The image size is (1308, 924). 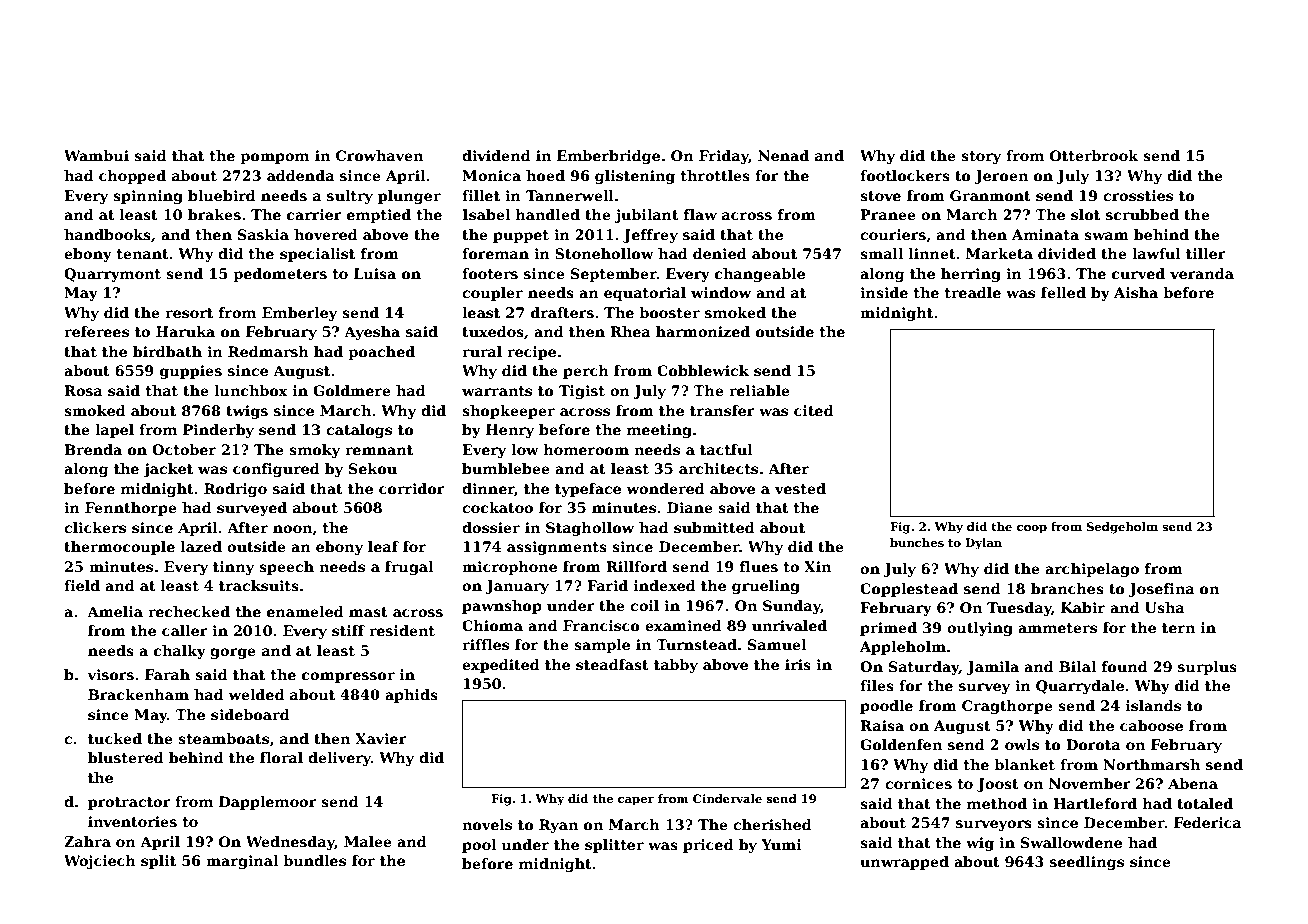 What do you see at coordinates (148, 197) in the document?
I see `spinning` at bounding box center [148, 197].
